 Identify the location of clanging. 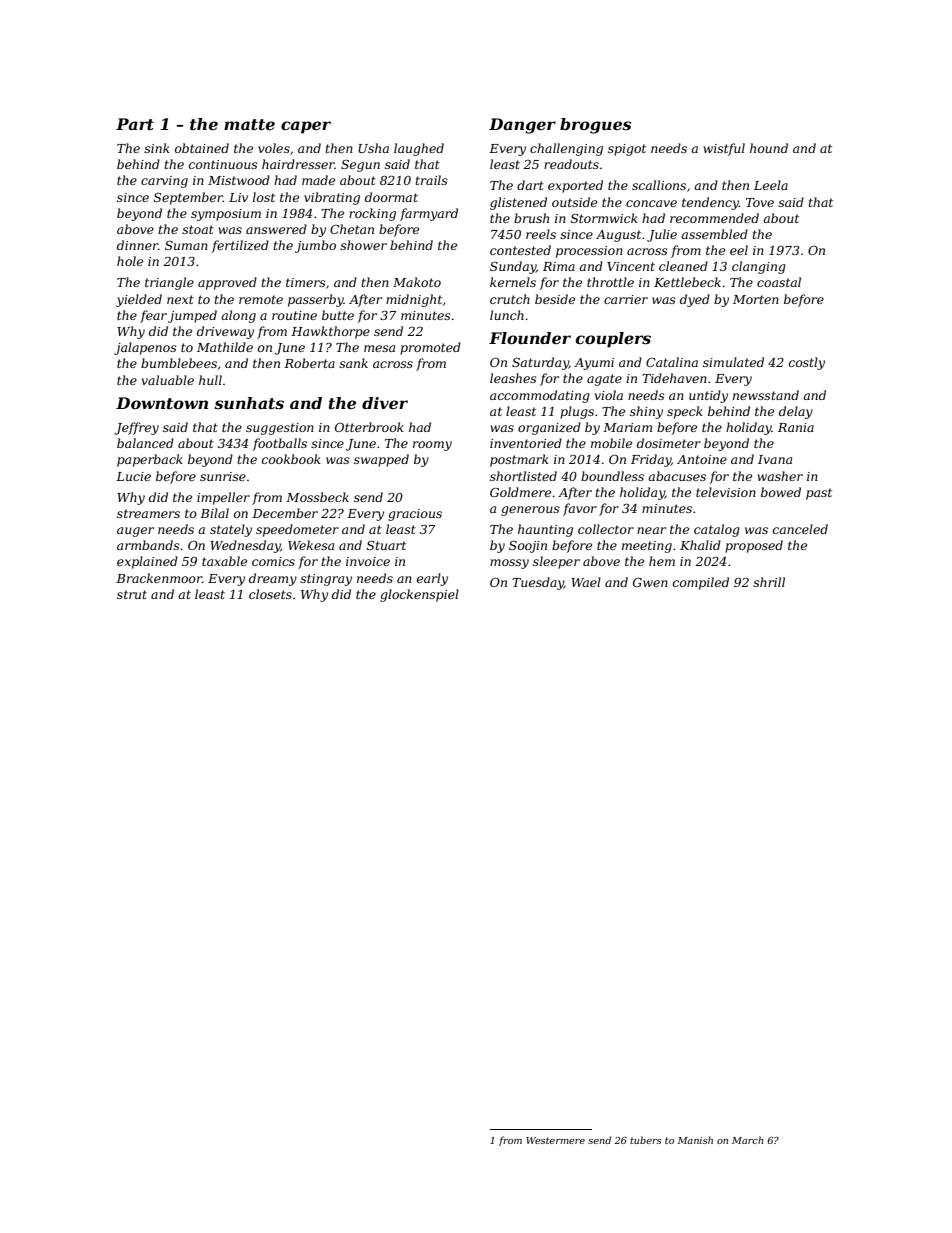
(759, 267).
